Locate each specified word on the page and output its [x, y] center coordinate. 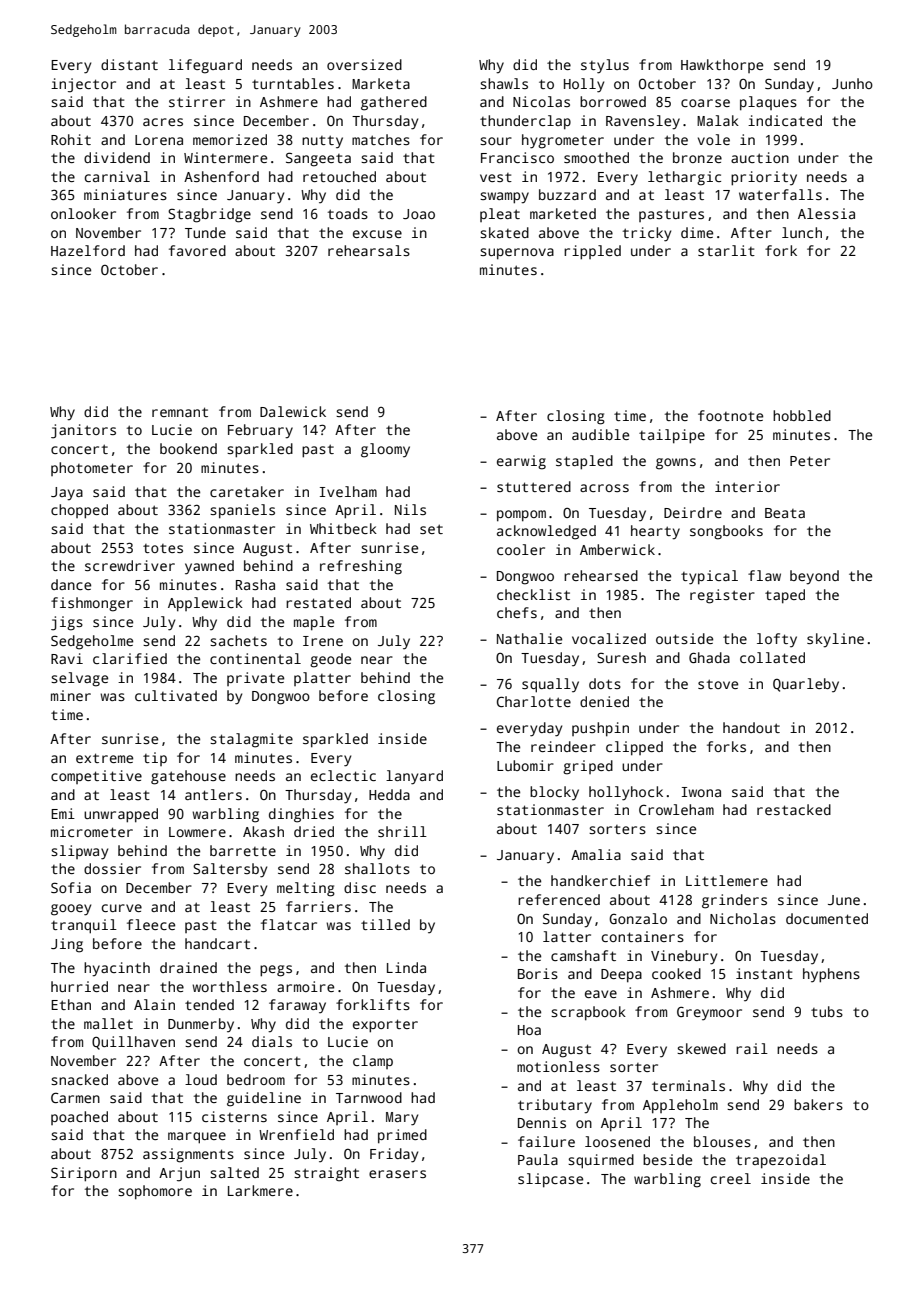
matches [381, 139]
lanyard [414, 777]
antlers [213, 794]
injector [83, 85]
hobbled [802, 415]
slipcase [550, 1180]
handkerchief [600, 880]
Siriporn [84, 1174]
